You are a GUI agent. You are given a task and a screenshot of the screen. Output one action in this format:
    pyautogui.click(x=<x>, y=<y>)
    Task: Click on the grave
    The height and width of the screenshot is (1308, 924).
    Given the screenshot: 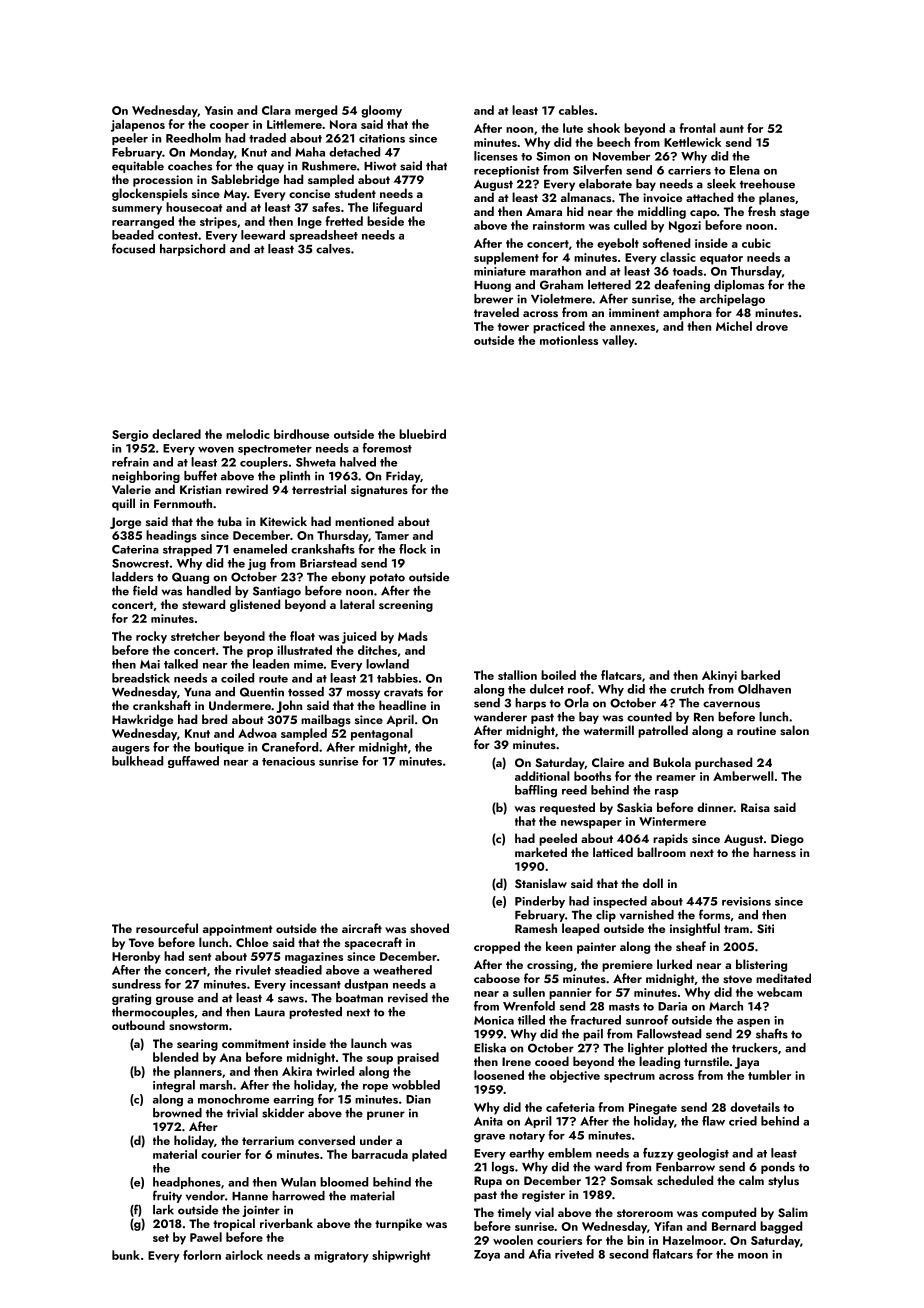 What is the action you would take?
    pyautogui.click(x=489, y=1138)
